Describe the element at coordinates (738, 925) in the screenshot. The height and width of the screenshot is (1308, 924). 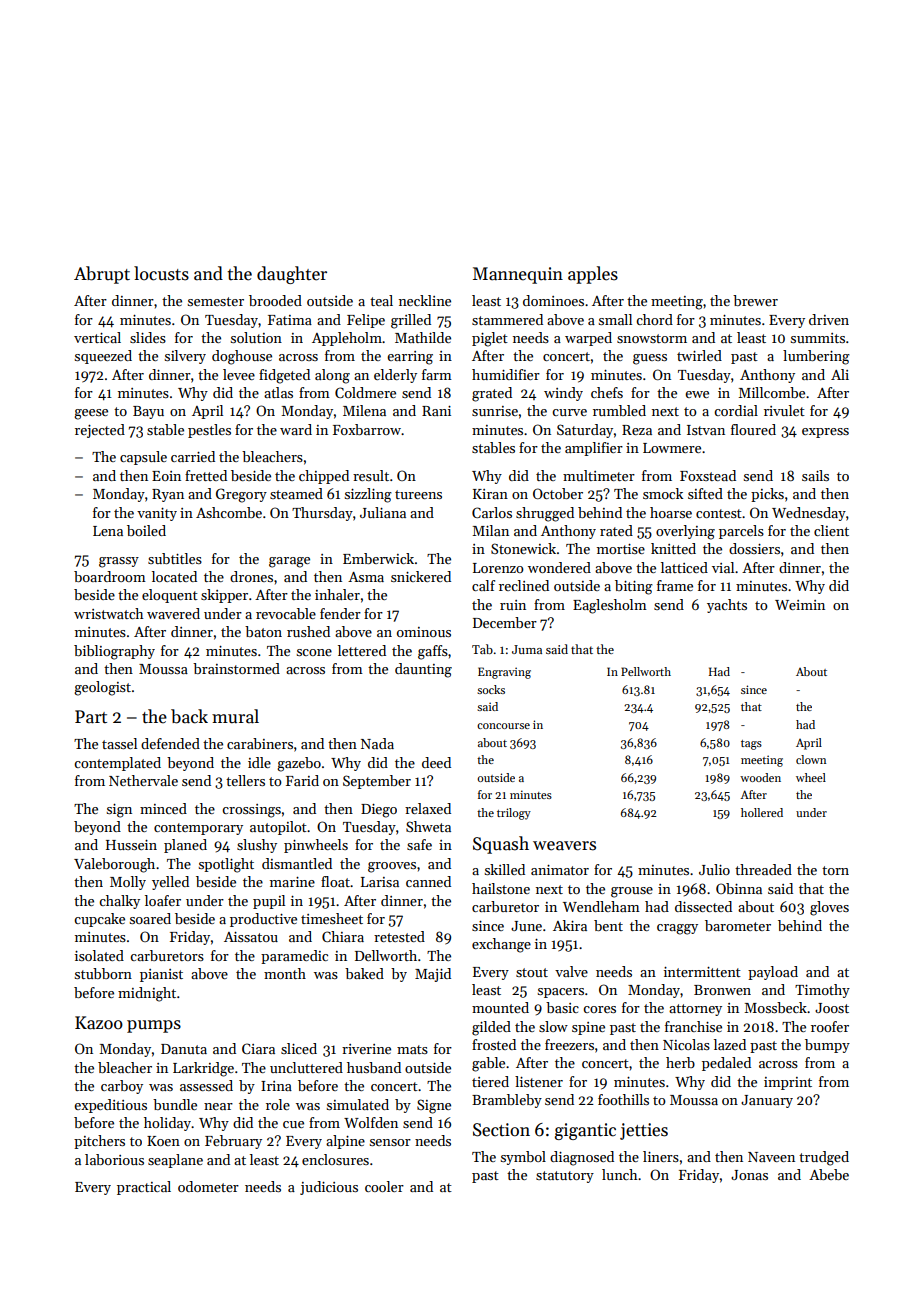
I see `barometer` at that location.
